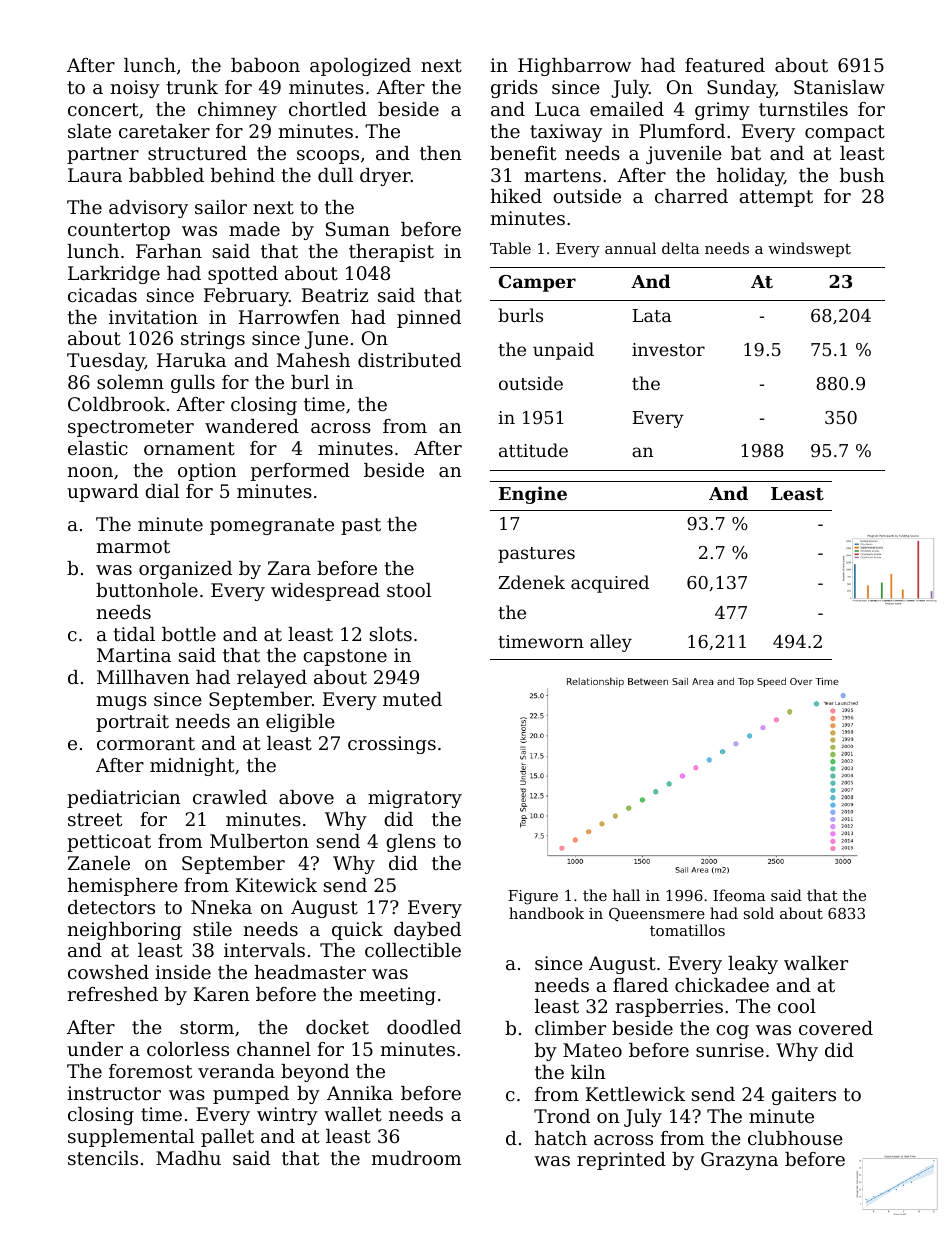 Image resolution: width=952 pixels, height=1233 pixels. What do you see at coordinates (102, 295) in the screenshot?
I see `cicadas` at bounding box center [102, 295].
